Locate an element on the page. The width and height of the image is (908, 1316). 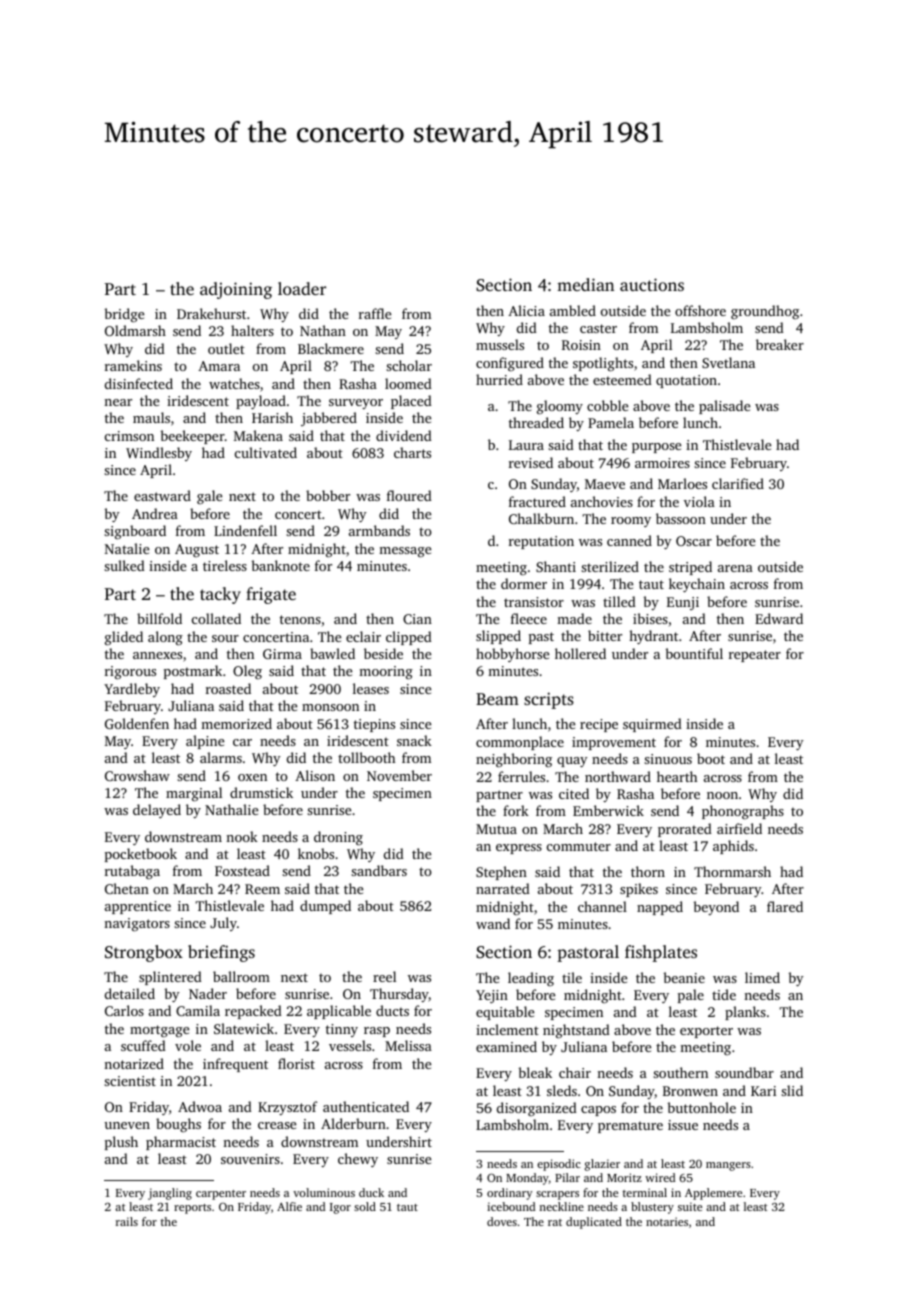
bridge is located at coordinates (124, 315).
